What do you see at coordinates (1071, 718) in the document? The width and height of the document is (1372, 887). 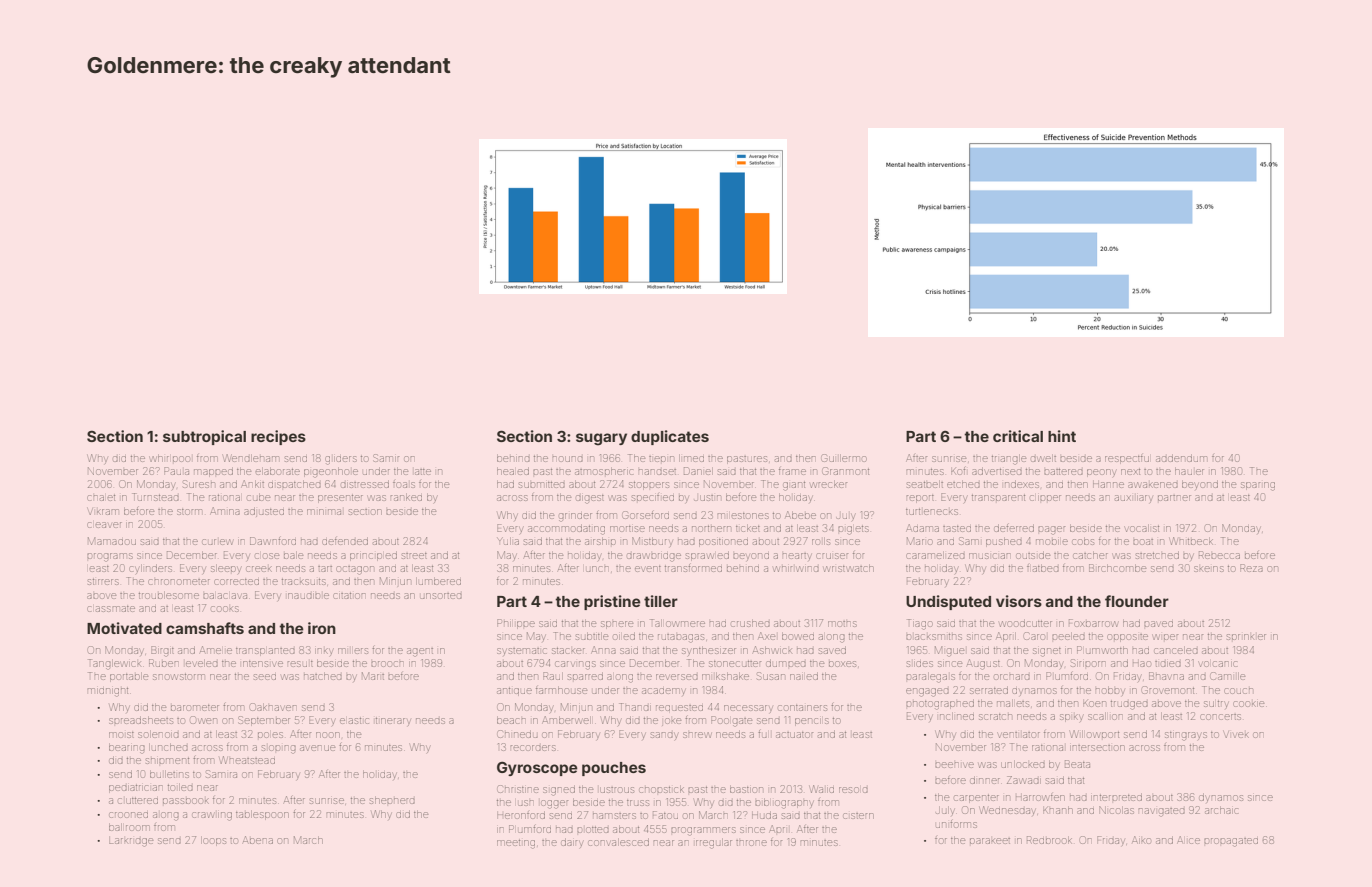 I see `spiky` at bounding box center [1071, 718].
